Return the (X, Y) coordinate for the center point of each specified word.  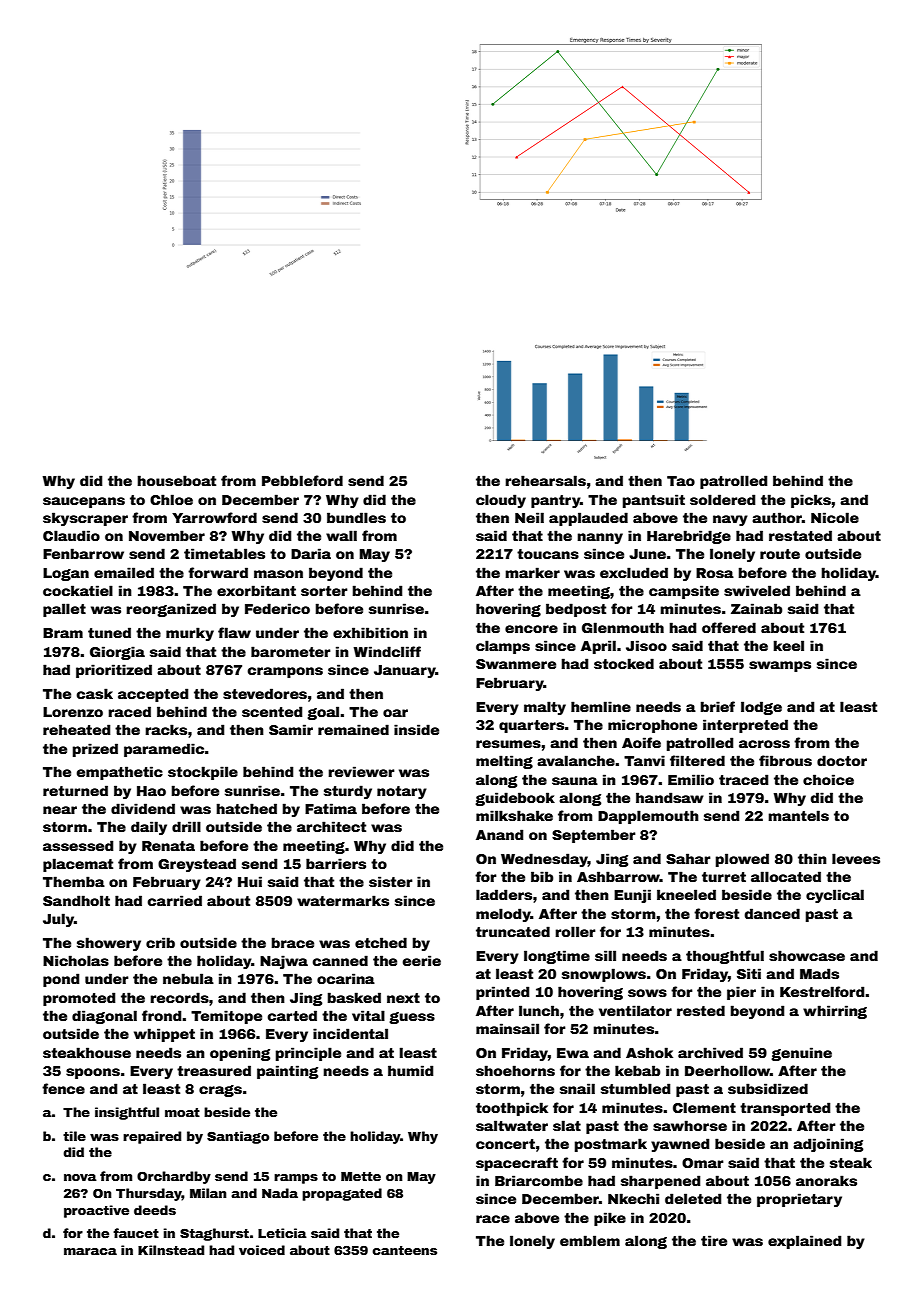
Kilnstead (171, 1250)
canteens (404, 1250)
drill (186, 826)
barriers (336, 863)
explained (804, 1242)
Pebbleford (302, 480)
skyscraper (85, 519)
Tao (681, 481)
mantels (798, 815)
